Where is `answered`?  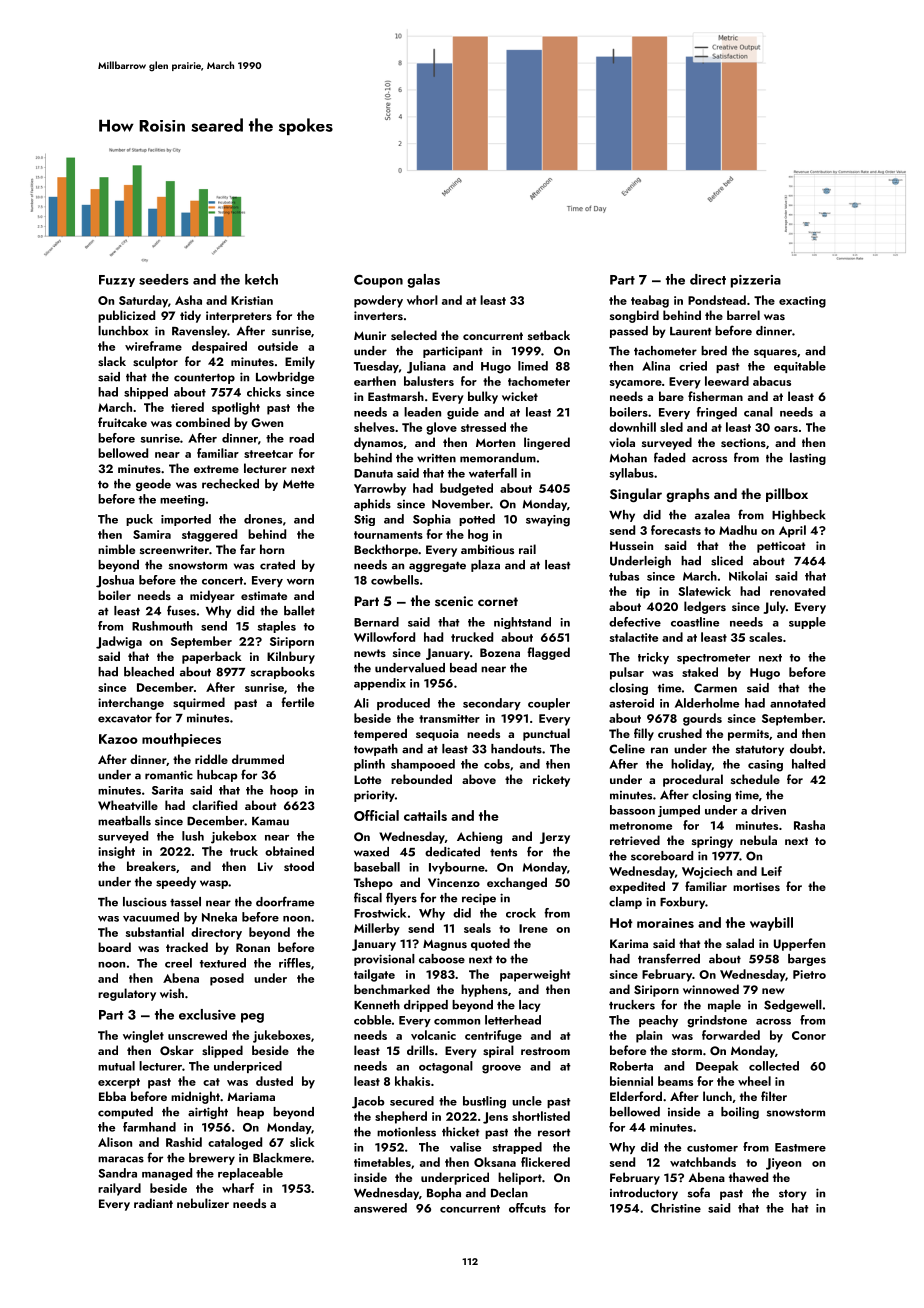
answered is located at coordinates (380, 1208).
